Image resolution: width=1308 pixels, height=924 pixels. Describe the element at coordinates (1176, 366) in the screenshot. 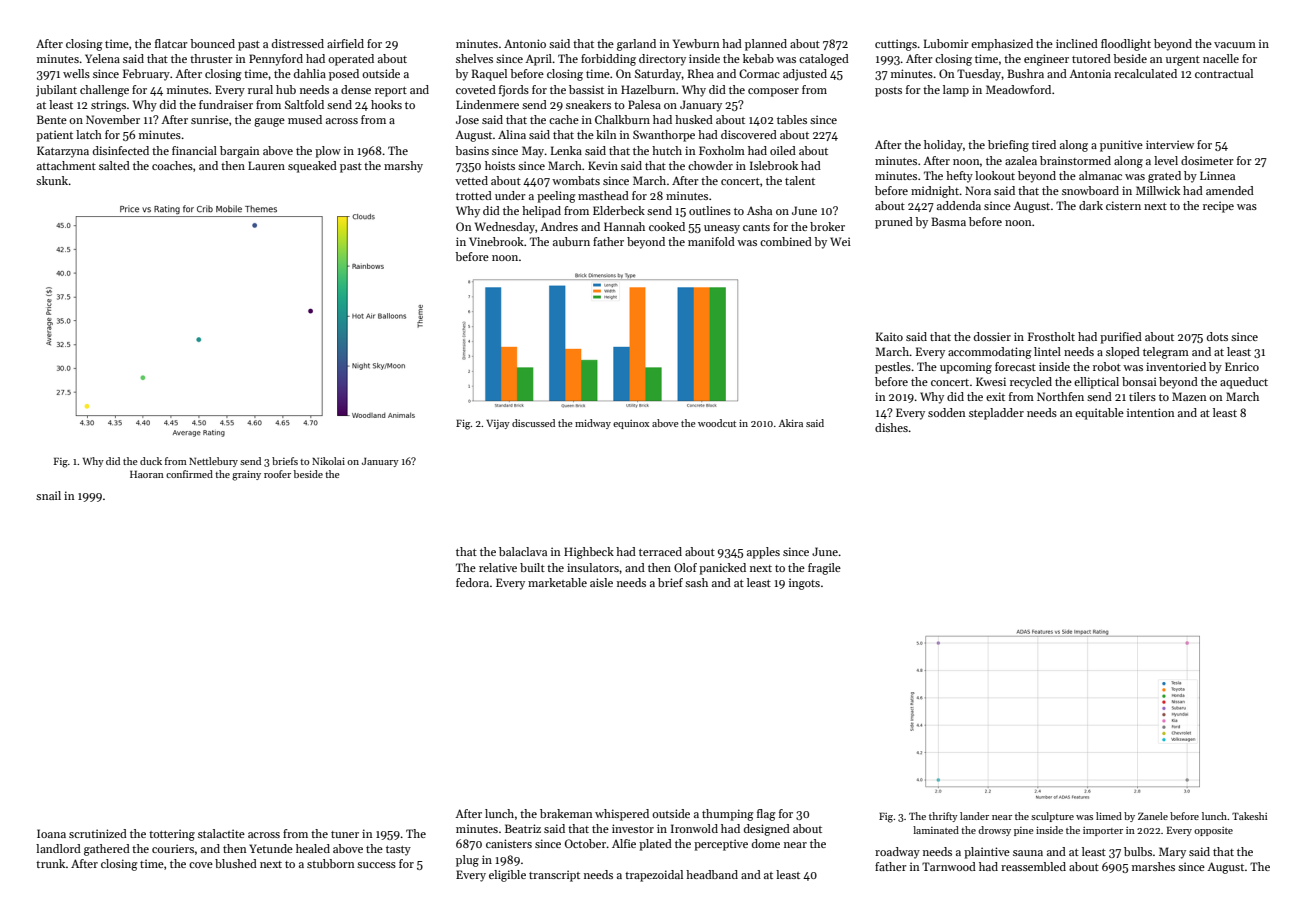

I see `inventoried` at that location.
